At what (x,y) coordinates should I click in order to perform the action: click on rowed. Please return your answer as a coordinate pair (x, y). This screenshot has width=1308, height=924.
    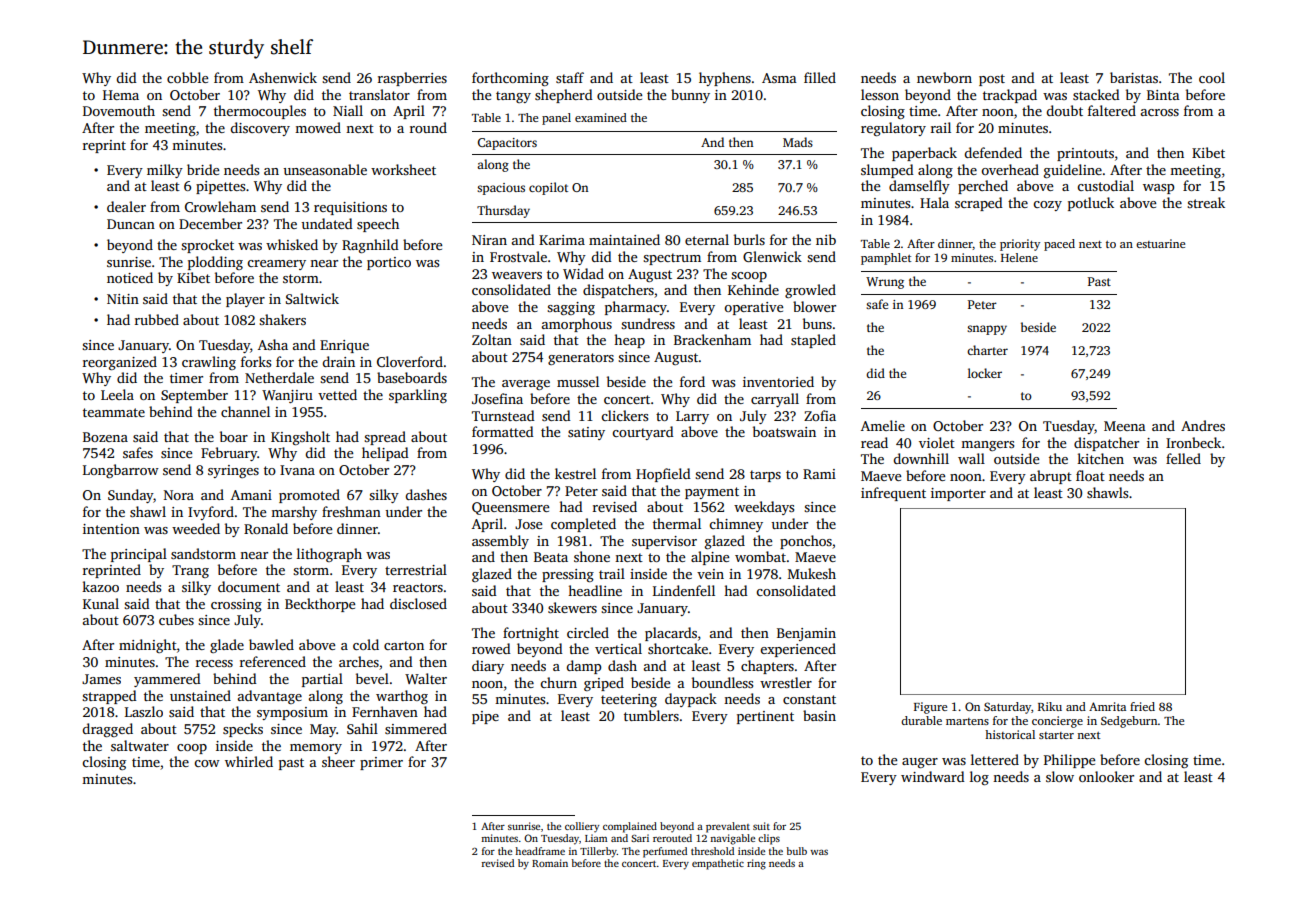
    Looking at the image, I should click on (491, 648).
